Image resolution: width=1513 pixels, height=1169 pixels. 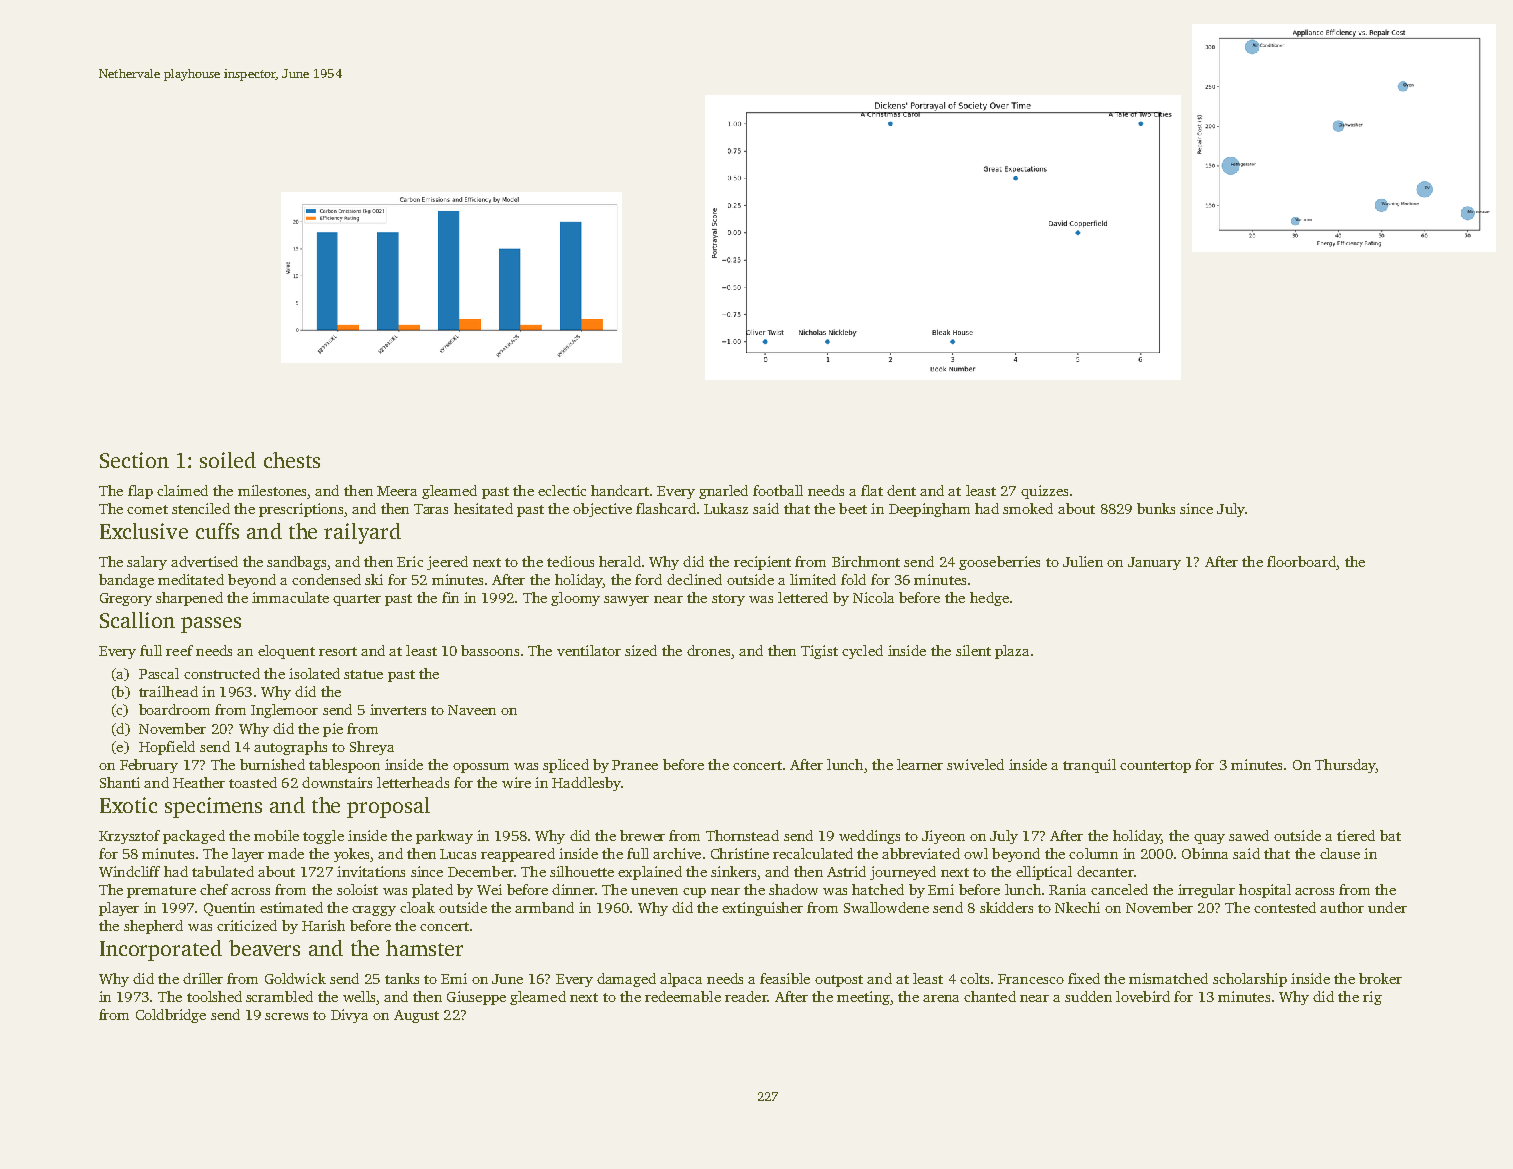 I want to click on quizzes, so click(x=1044, y=492).
